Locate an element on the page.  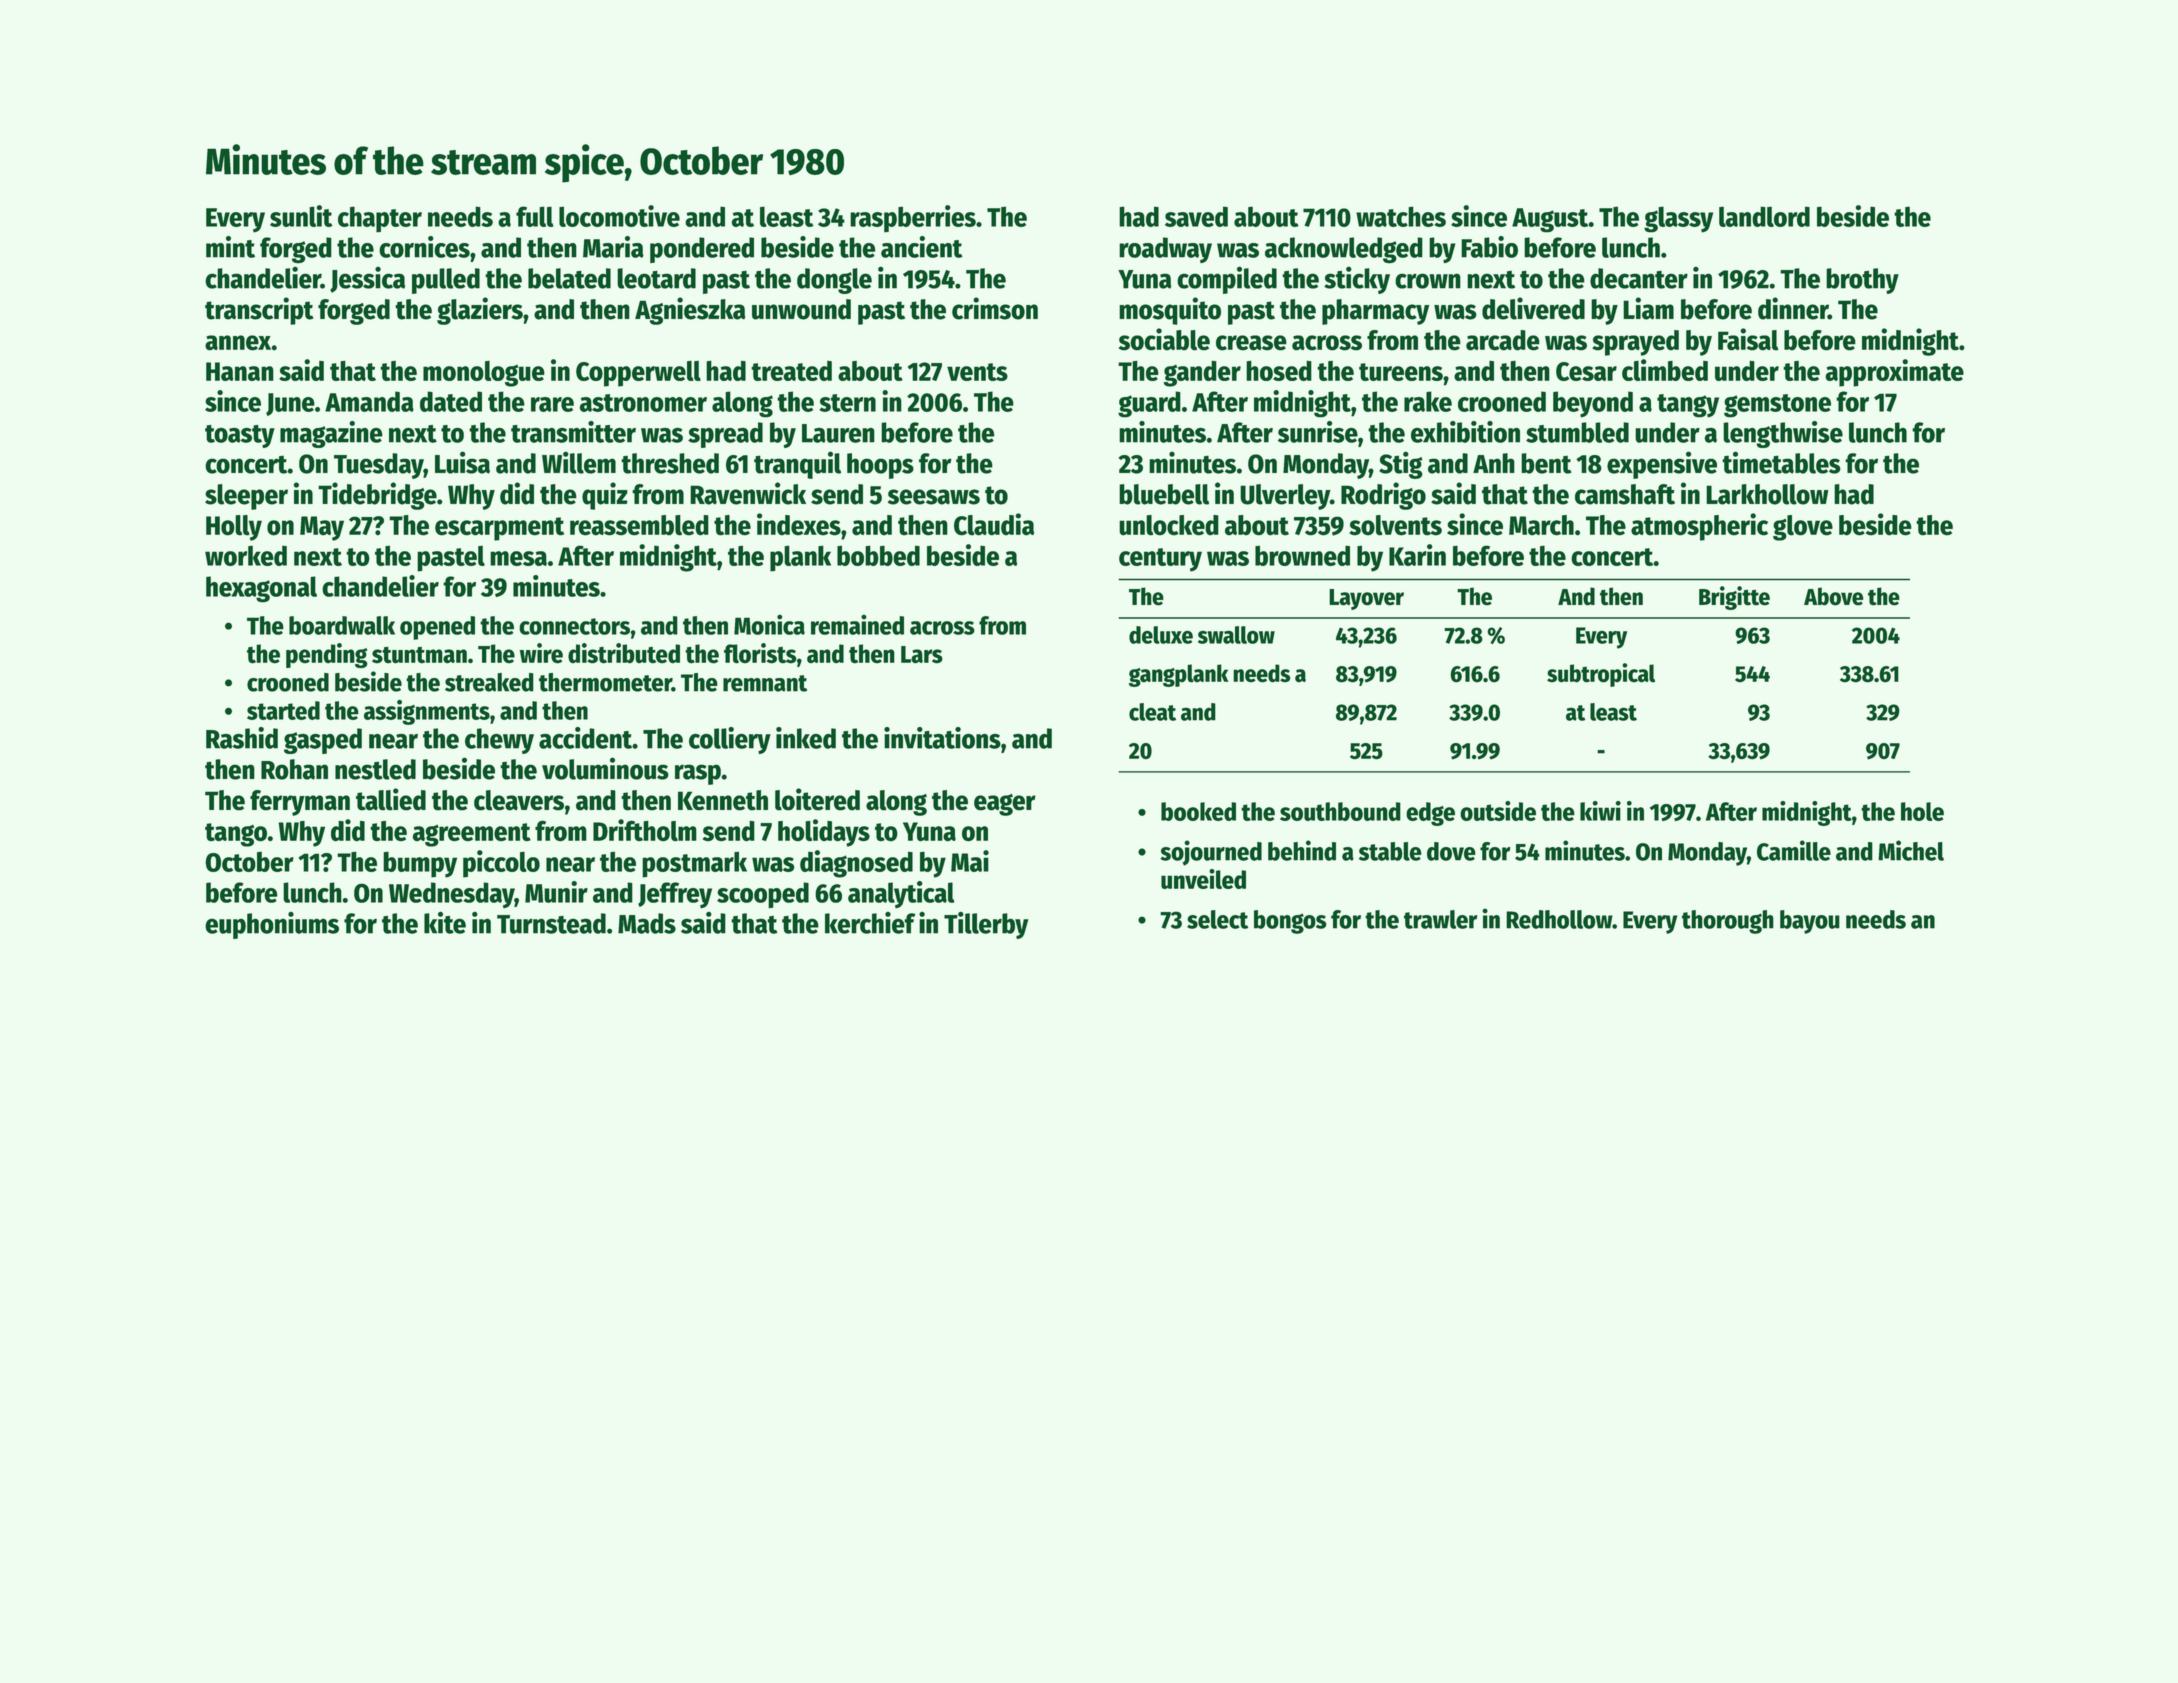
landlord is located at coordinates (1764, 216).
